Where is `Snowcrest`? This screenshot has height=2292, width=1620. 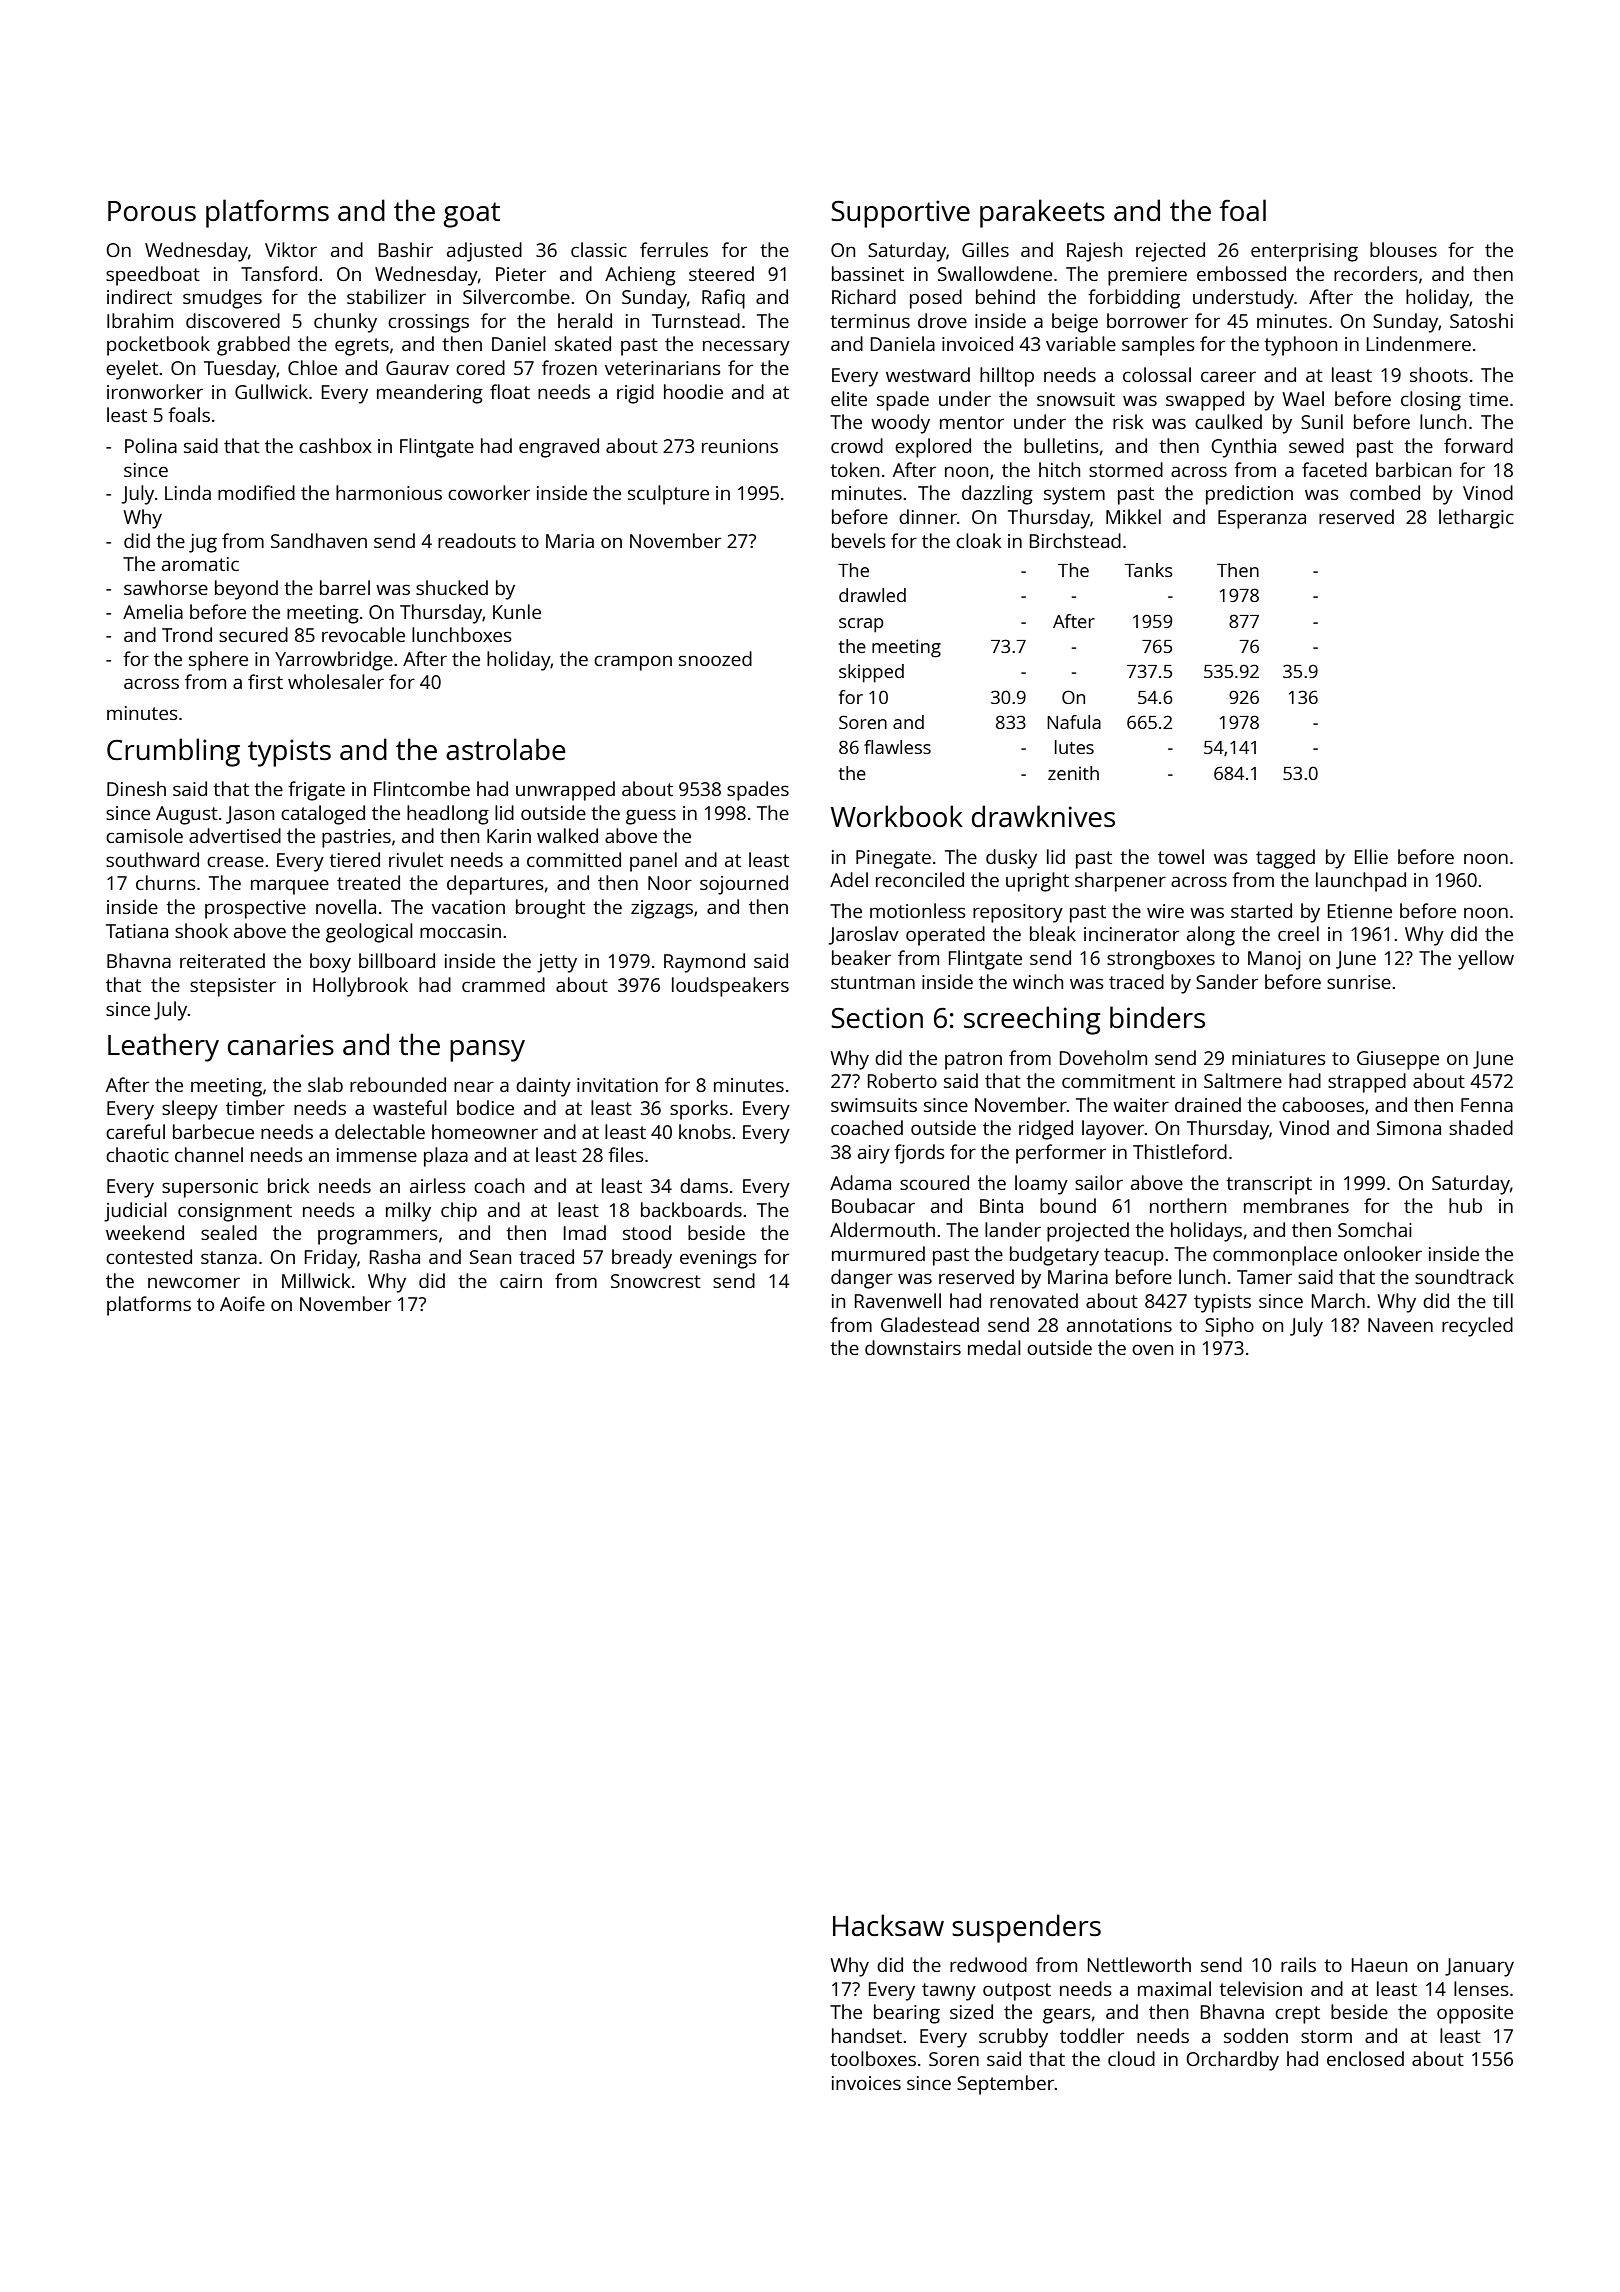 Snowcrest is located at coordinates (656, 1281).
